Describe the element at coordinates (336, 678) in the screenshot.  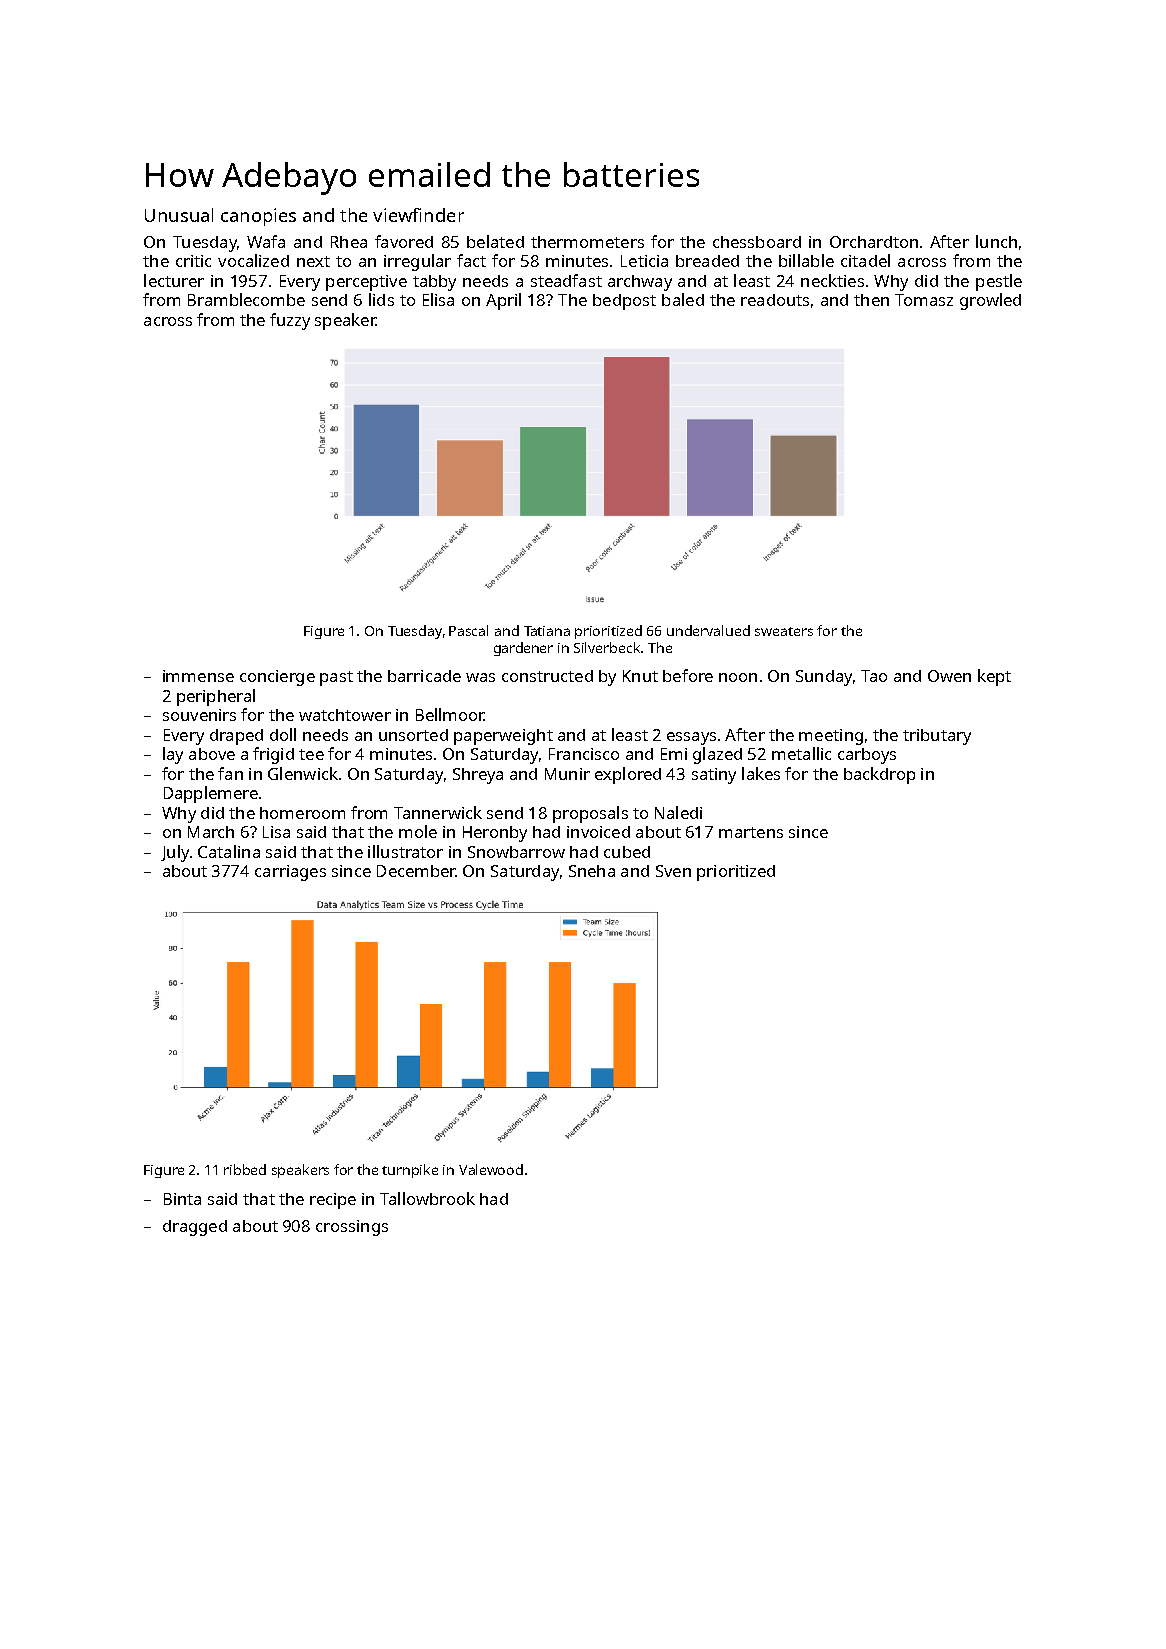
I see `past` at that location.
